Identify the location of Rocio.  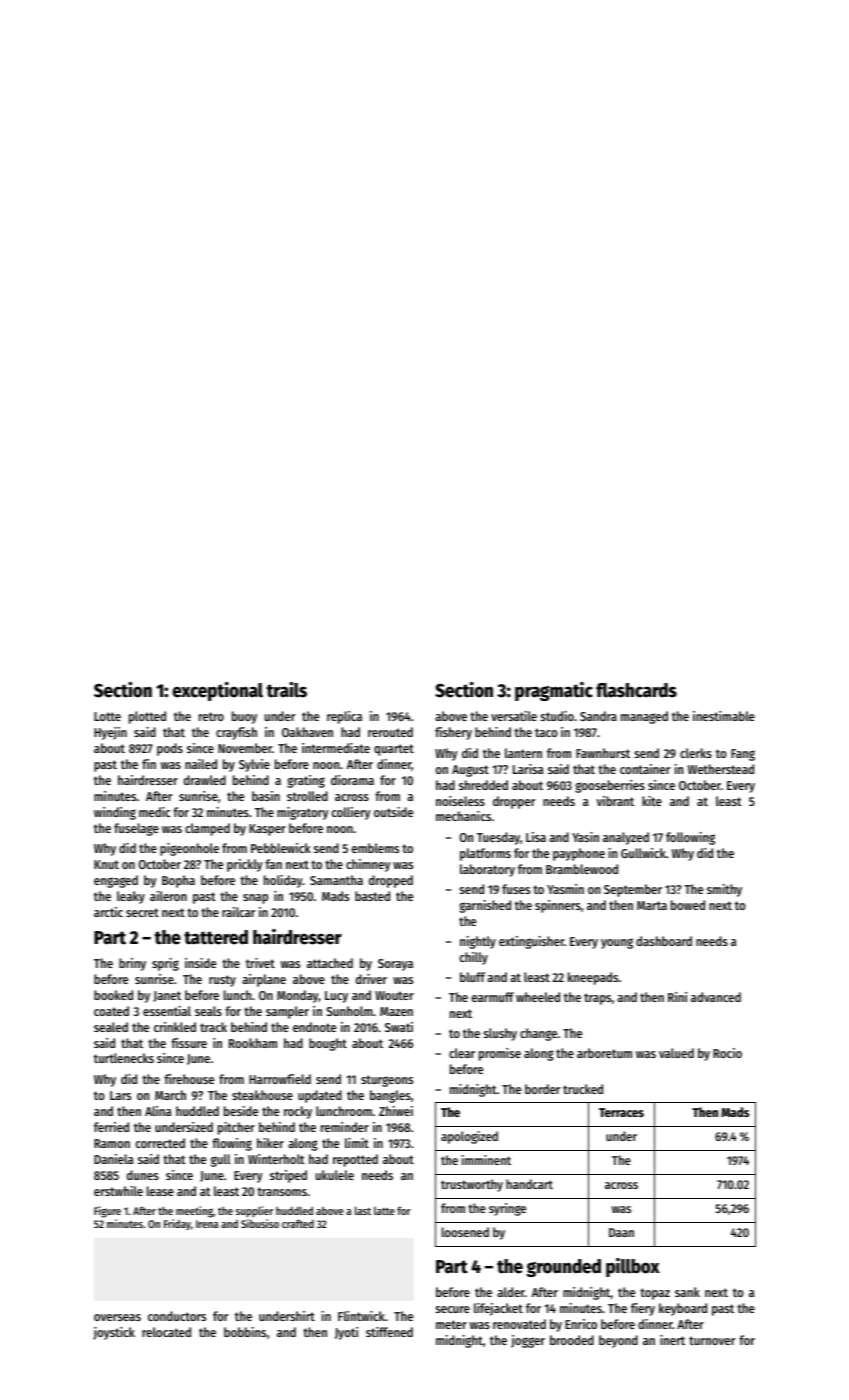
(727, 1053).
